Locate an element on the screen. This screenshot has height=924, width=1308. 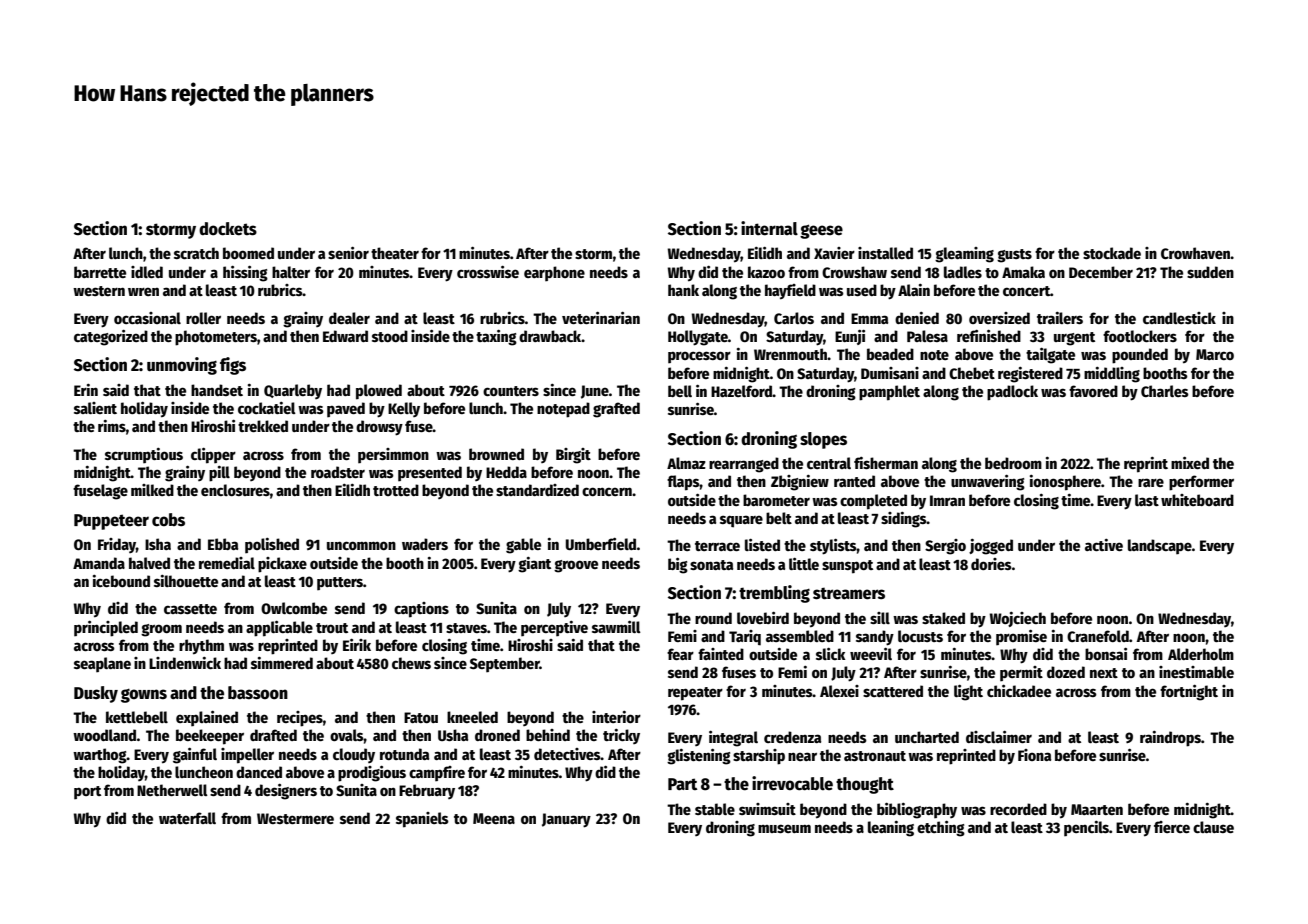
sawmill is located at coordinates (616, 626).
